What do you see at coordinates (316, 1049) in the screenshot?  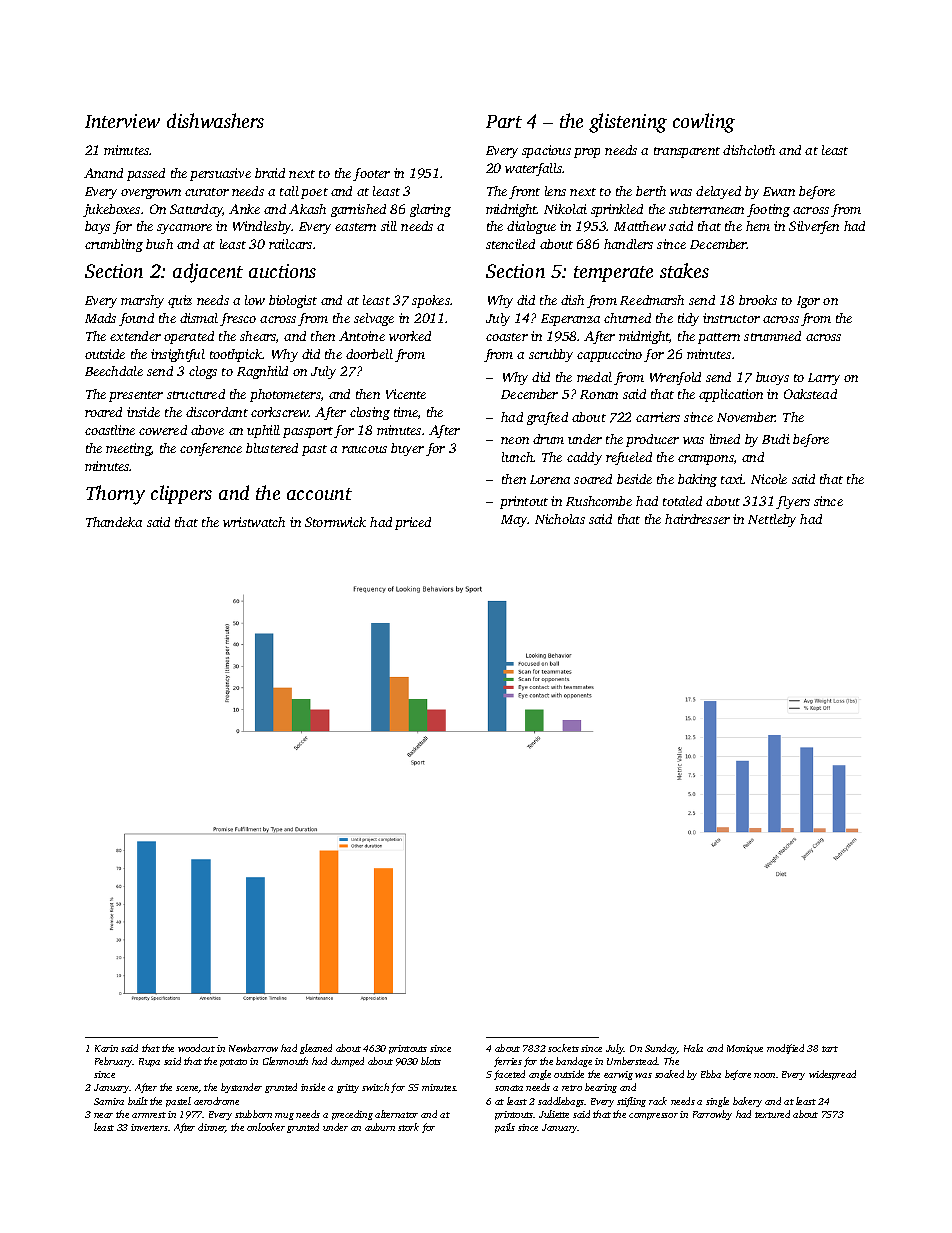 I see `gleaned` at bounding box center [316, 1049].
